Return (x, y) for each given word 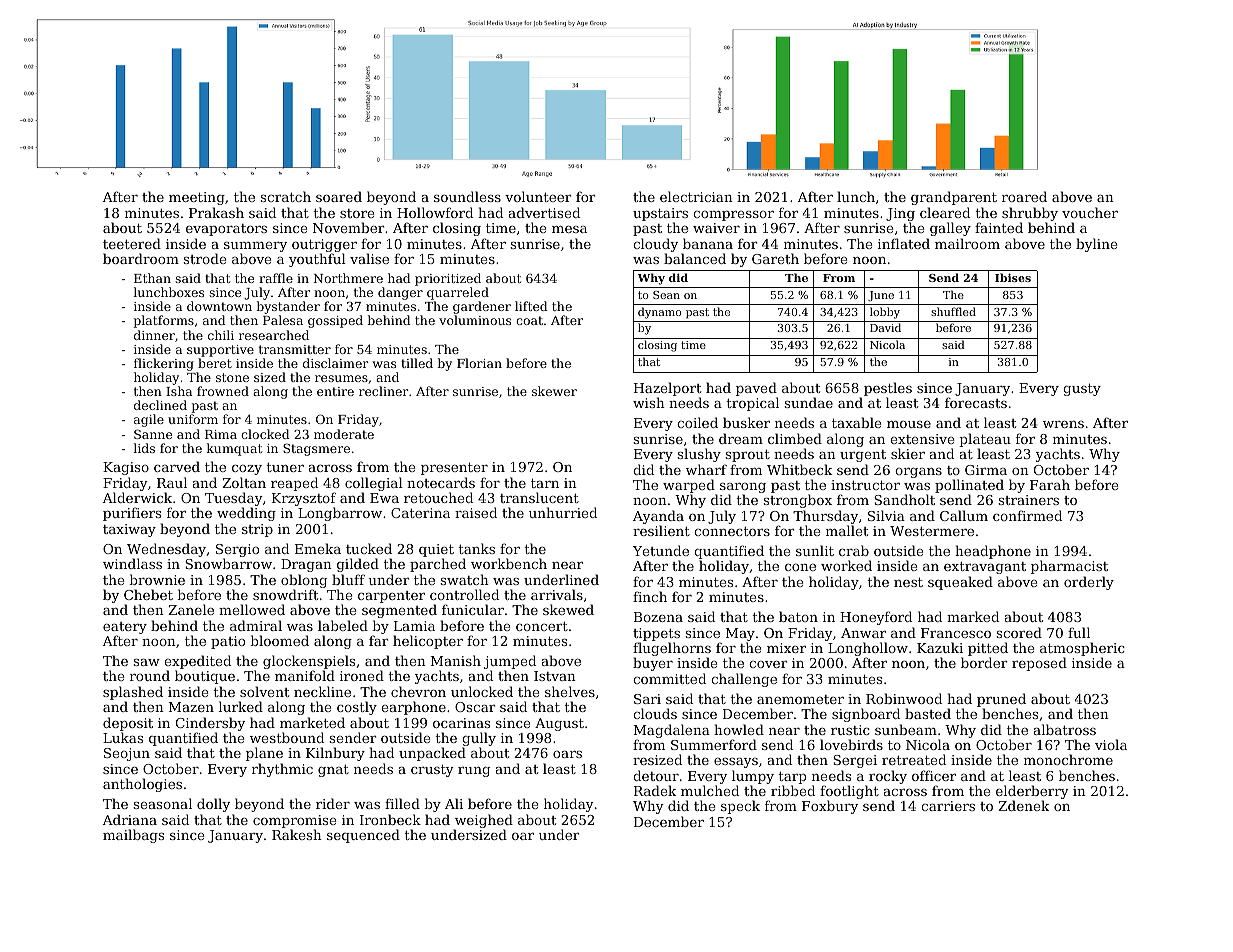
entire (335, 391)
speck (740, 807)
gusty (1082, 389)
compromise (294, 821)
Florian (479, 363)
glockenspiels (309, 663)
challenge (744, 680)
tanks (477, 548)
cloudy (655, 245)
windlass (132, 563)
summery (255, 247)
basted (928, 713)
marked (973, 616)
